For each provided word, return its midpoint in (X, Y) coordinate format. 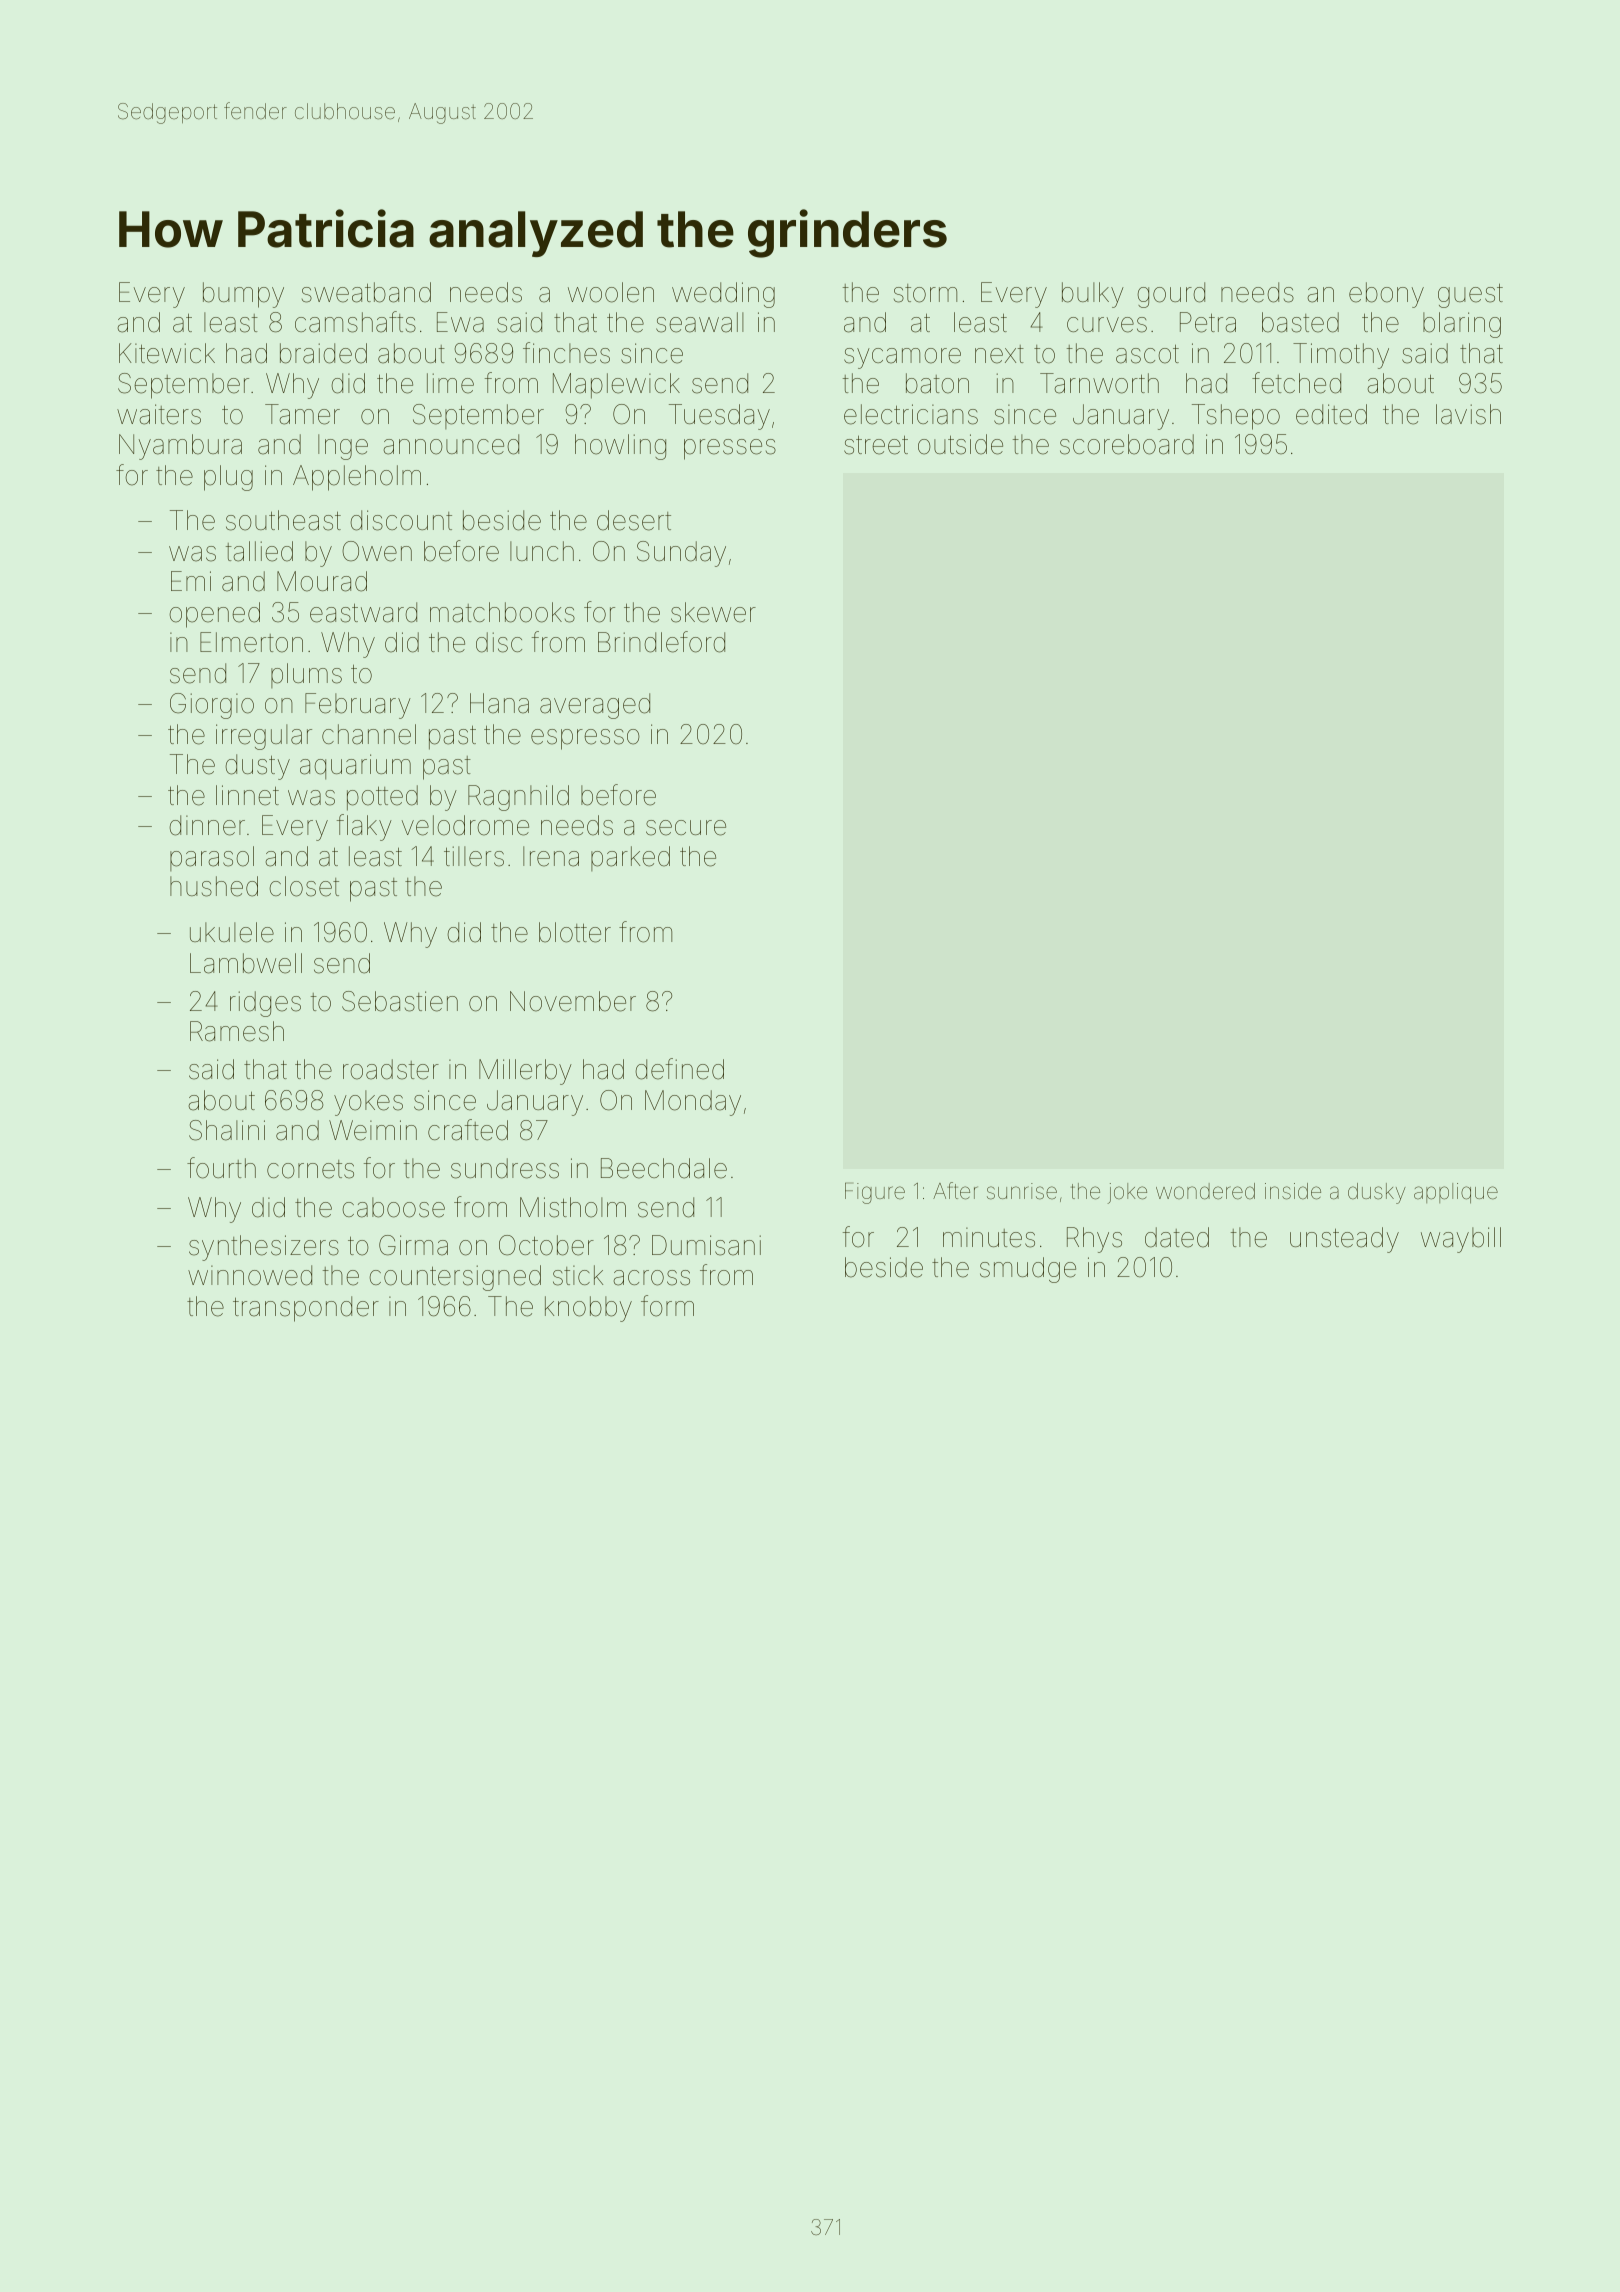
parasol (212, 858)
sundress (505, 1168)
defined (679, 1069)
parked (630, 858)
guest (1470, 295)
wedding (723, 295)
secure (686, 828)
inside (1293, 1191)
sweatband (366, 292)
